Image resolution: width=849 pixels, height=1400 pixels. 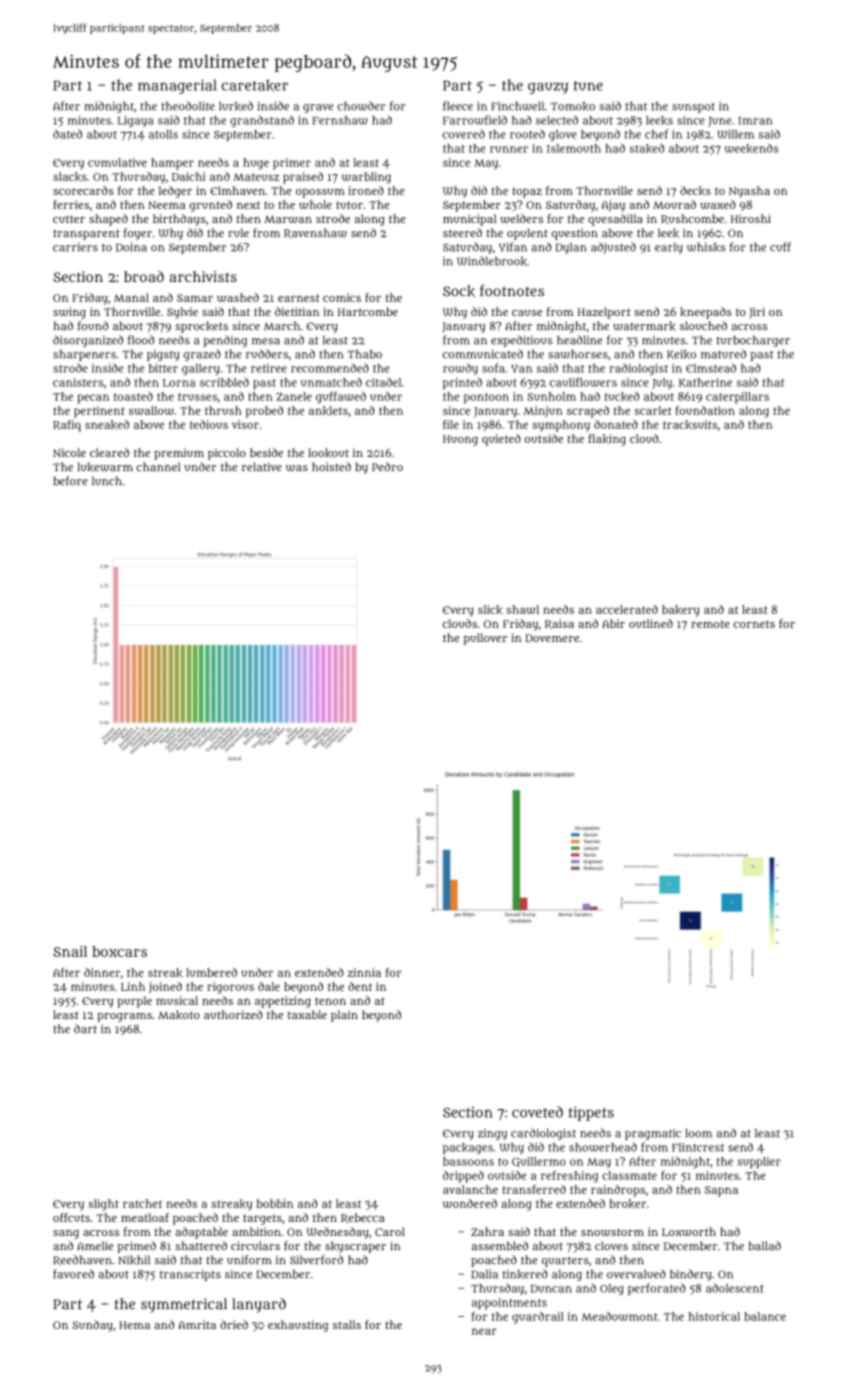 I want to click on tune, so click(x=588, y=86).
